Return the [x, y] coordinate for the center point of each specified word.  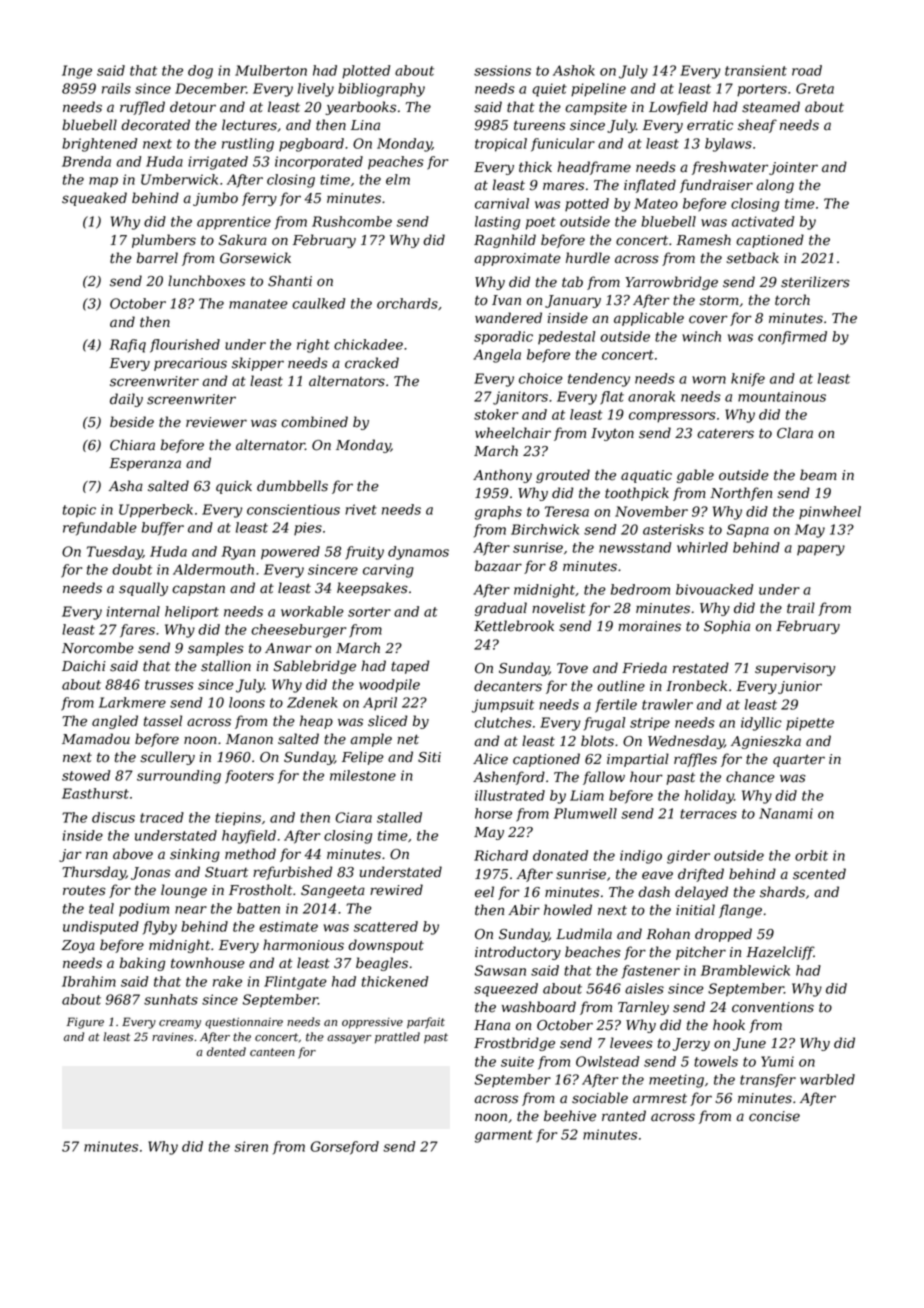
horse [493, 813]
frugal [604, 724]
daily [126, 400]
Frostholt [260, 890]
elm [398, 179]
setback [752, 258]
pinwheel [830, 513]
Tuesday [115, 553]
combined [314, 422]
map [103, 182]
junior [800, 687]
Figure [85, 1023]
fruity [364, 553]
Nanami [786, 813]
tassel [163, 721]
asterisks [673, 529]
